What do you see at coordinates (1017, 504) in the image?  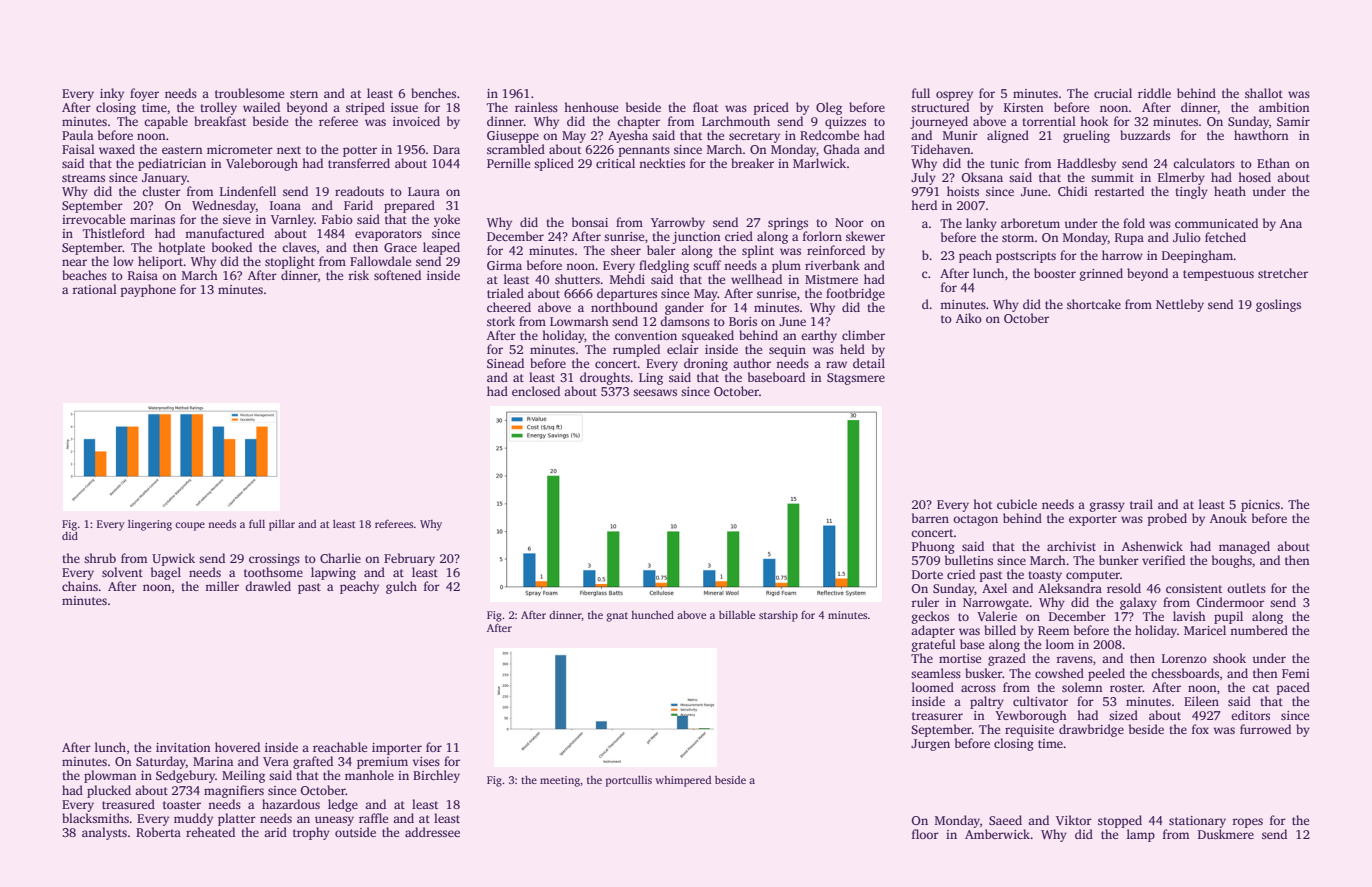 I see `cubicle` at bounding box center [1017, 504].
